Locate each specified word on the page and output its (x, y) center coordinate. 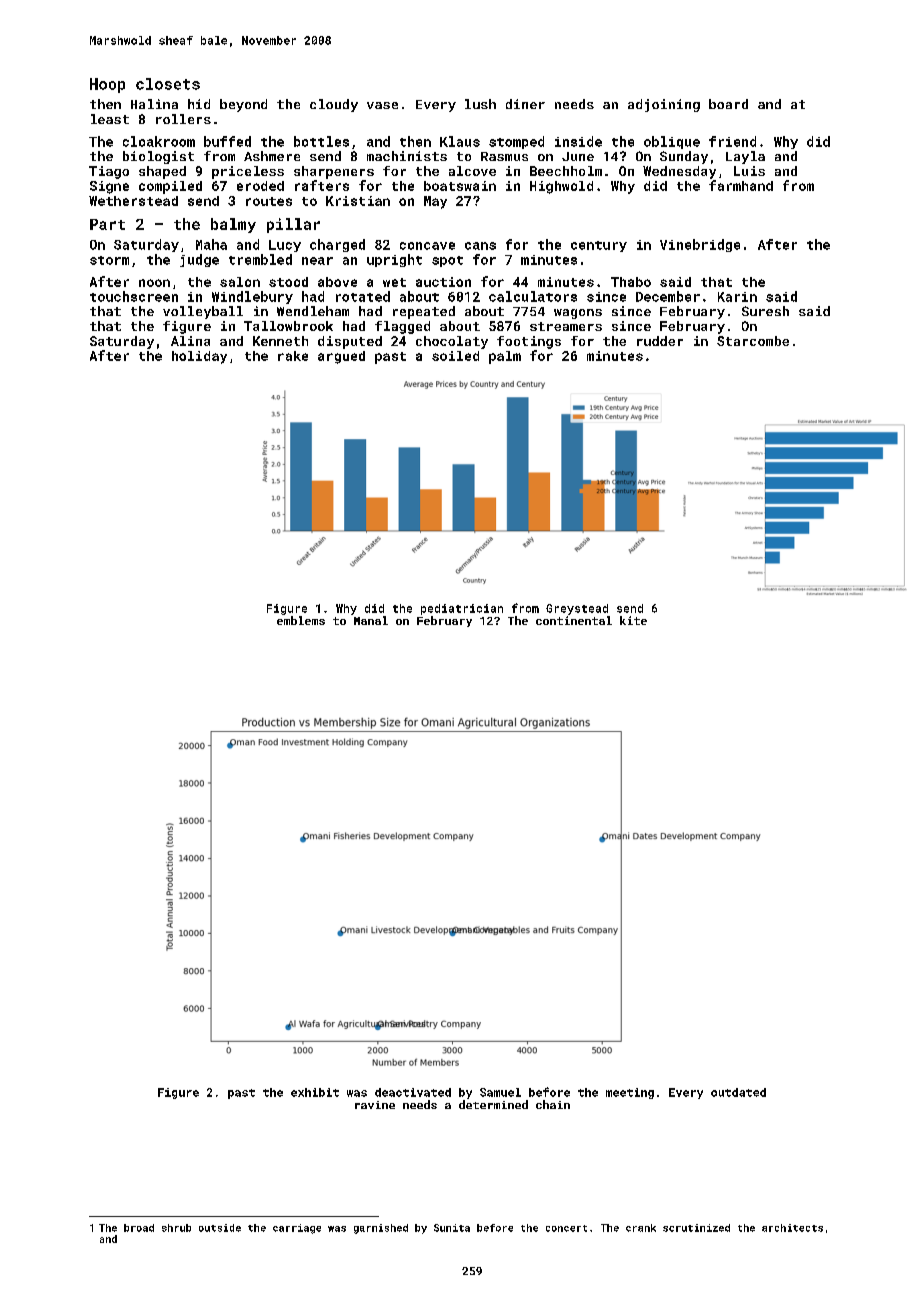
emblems (301, 620)
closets (168, 84)
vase (382, 105)
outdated (738, 1092)
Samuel (500, 1092)
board (728, 104)
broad (139, 1228)
